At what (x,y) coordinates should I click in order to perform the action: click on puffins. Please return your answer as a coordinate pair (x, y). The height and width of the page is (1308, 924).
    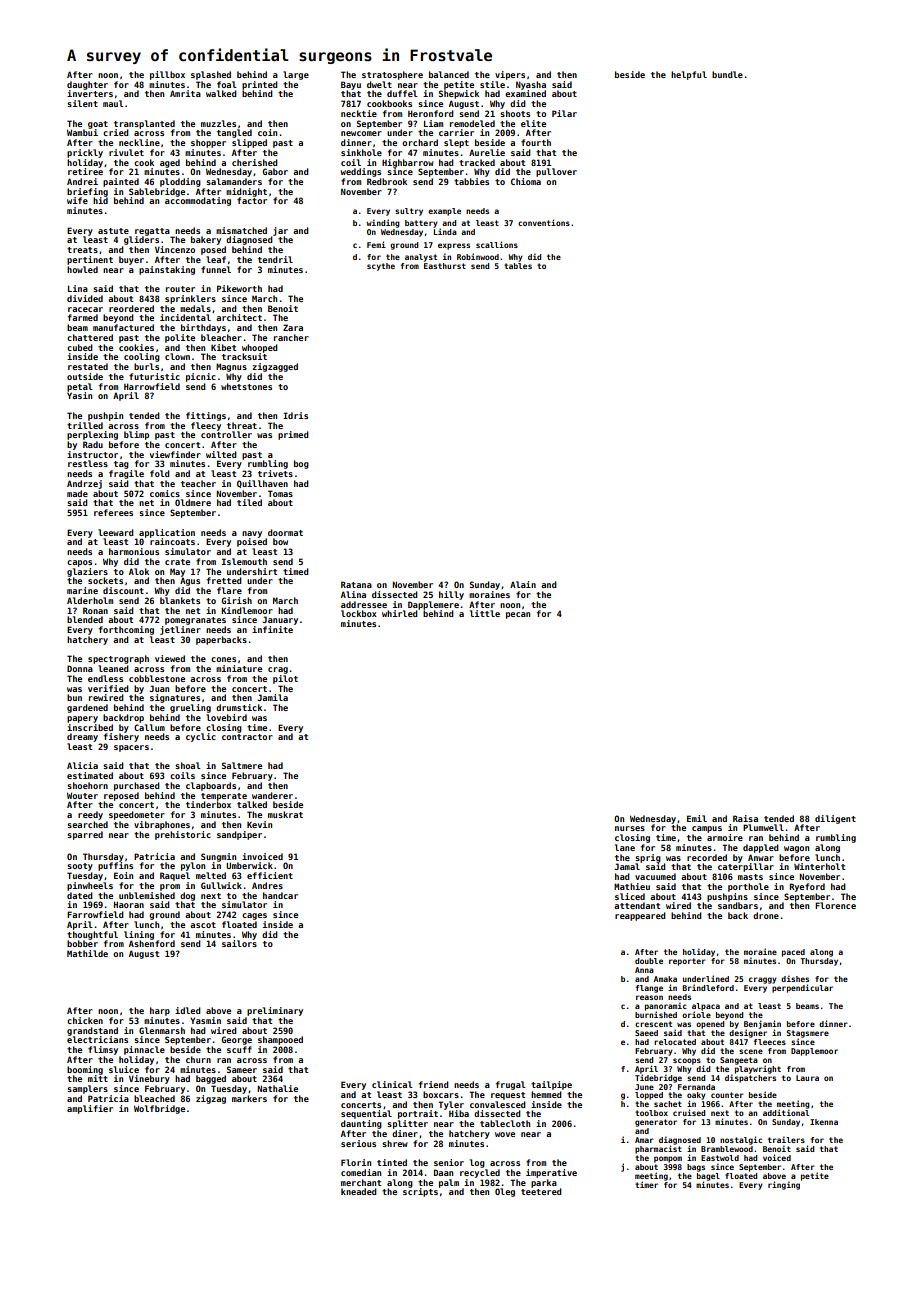
    Looking at the image, I should click on (115, 866).
